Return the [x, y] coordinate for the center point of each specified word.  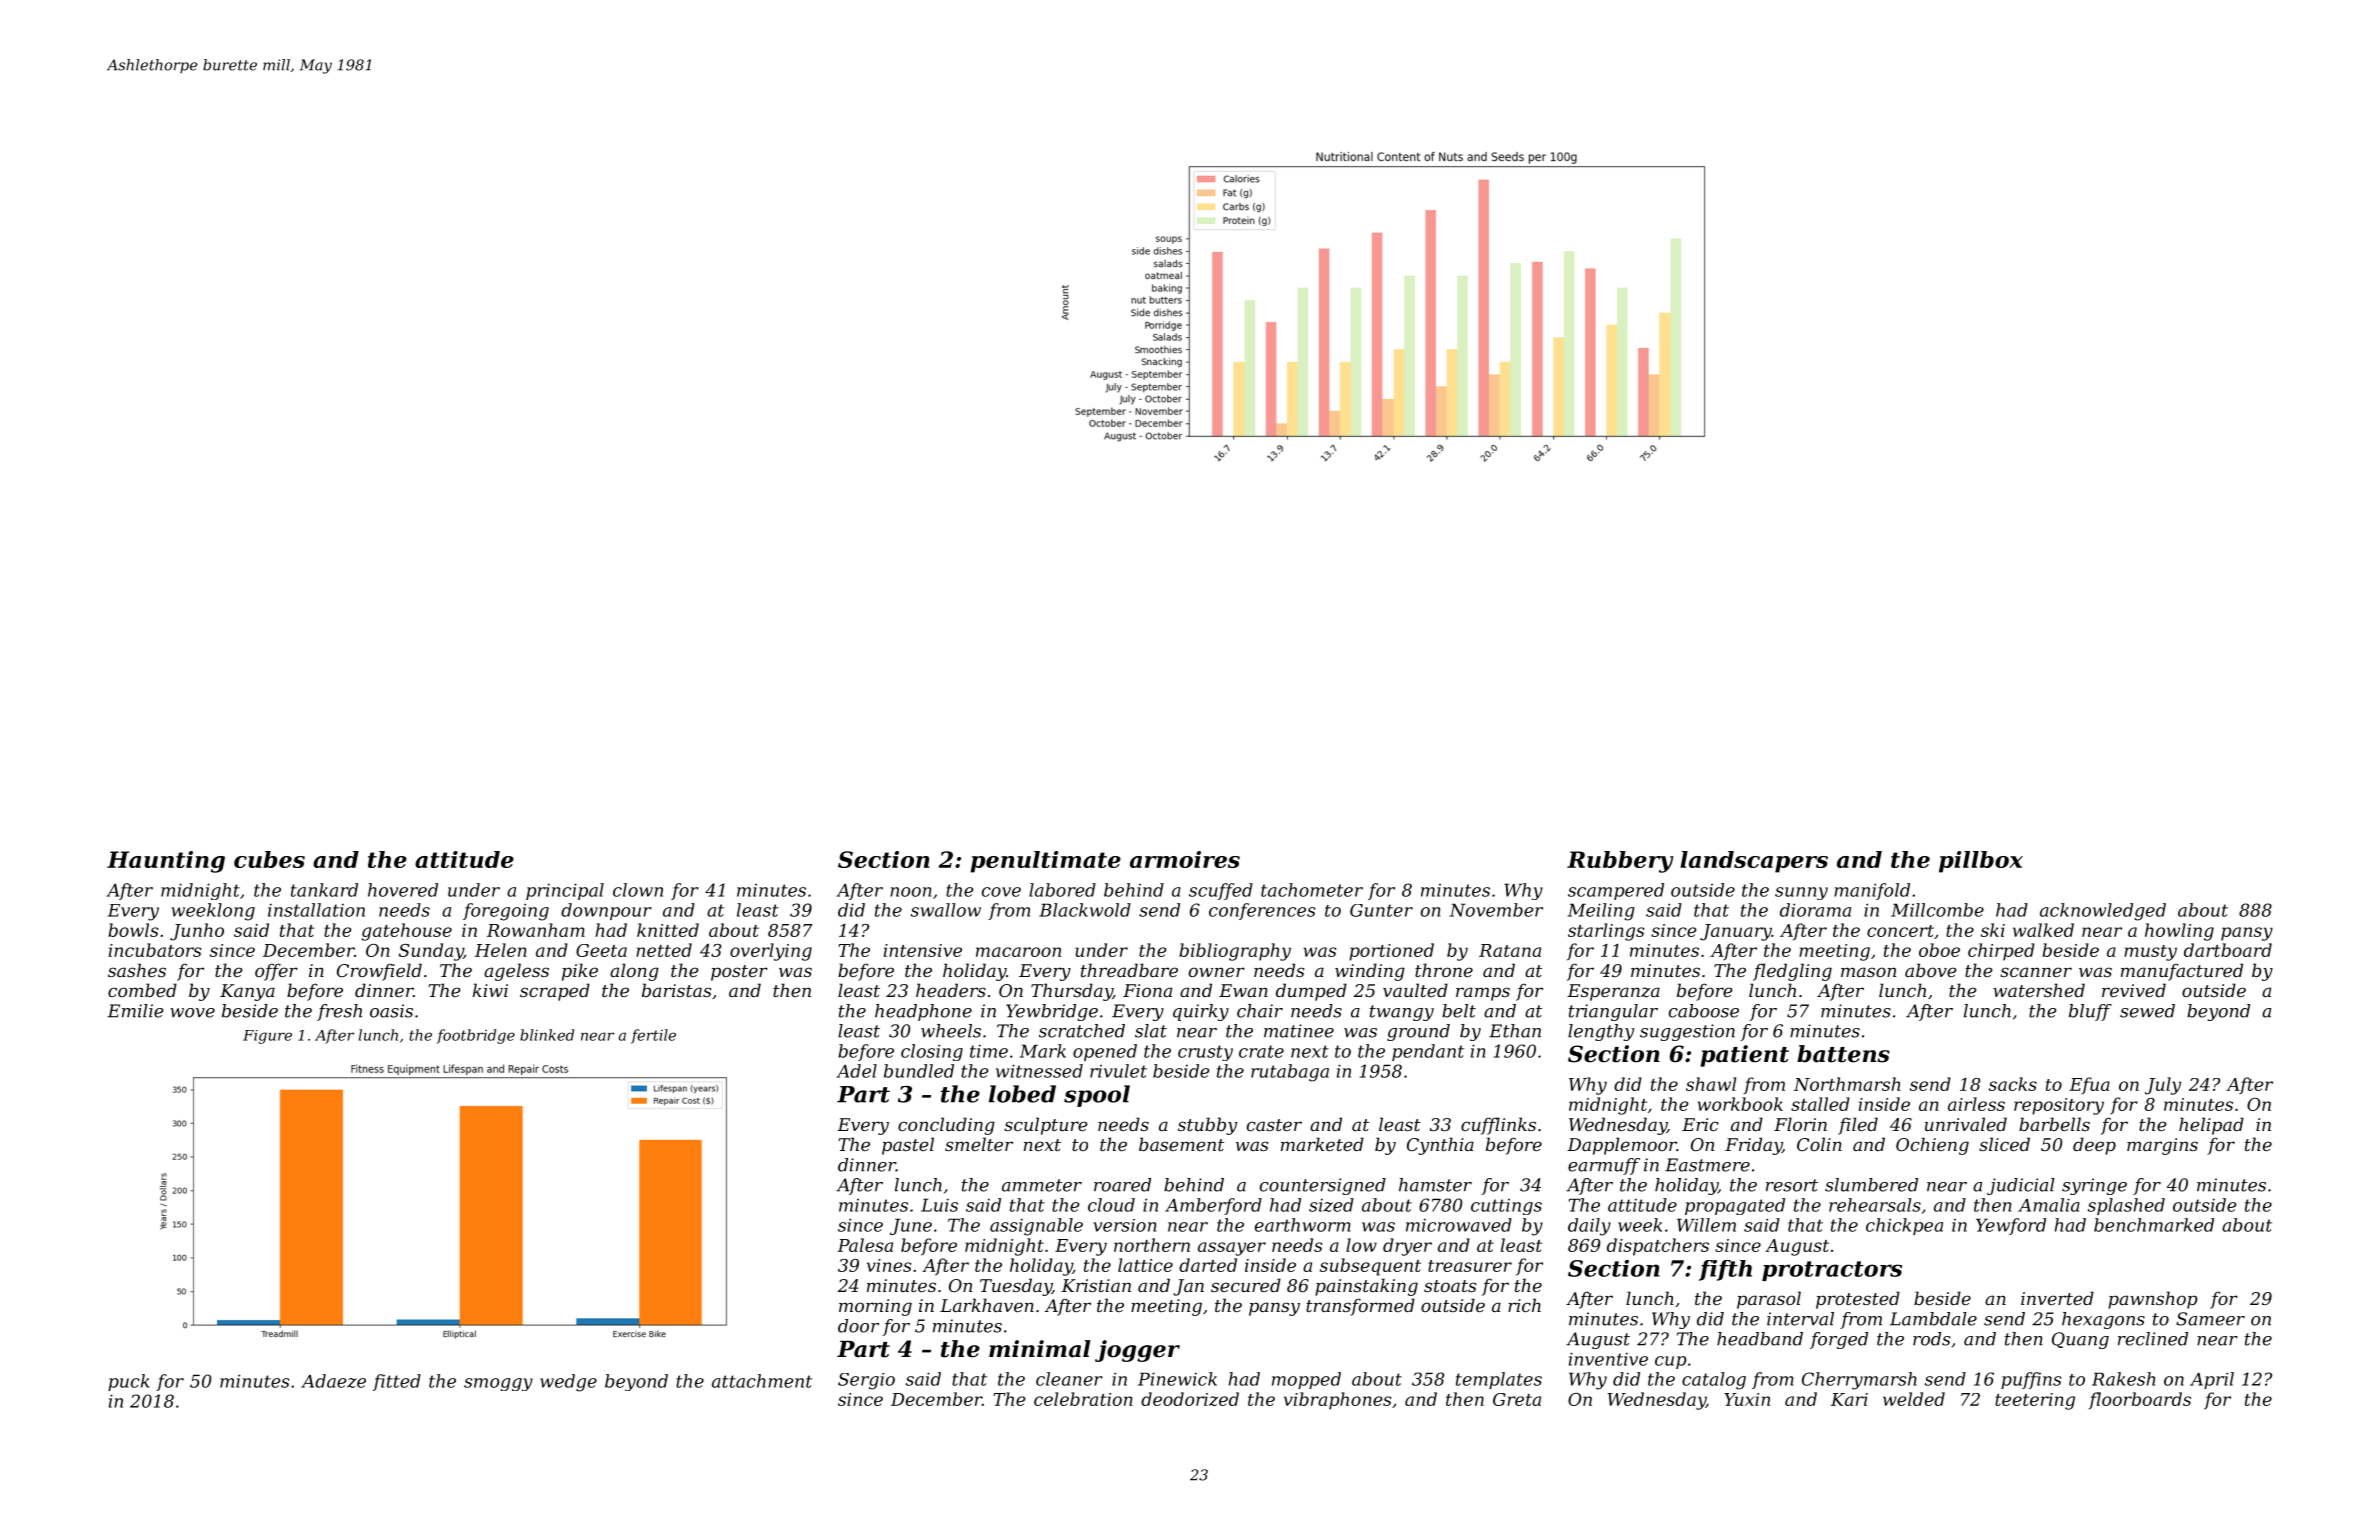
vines [889, 1265]
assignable [1036, 1227]
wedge [568, 1383]
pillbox [1981, 862]
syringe [2094, 1186]
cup [1671, 1362]
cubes [269, 859]
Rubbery [1620, 862]
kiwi [490, 990]
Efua [2089, 1085]
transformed [1360, 1307]
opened [1105, 1052]
